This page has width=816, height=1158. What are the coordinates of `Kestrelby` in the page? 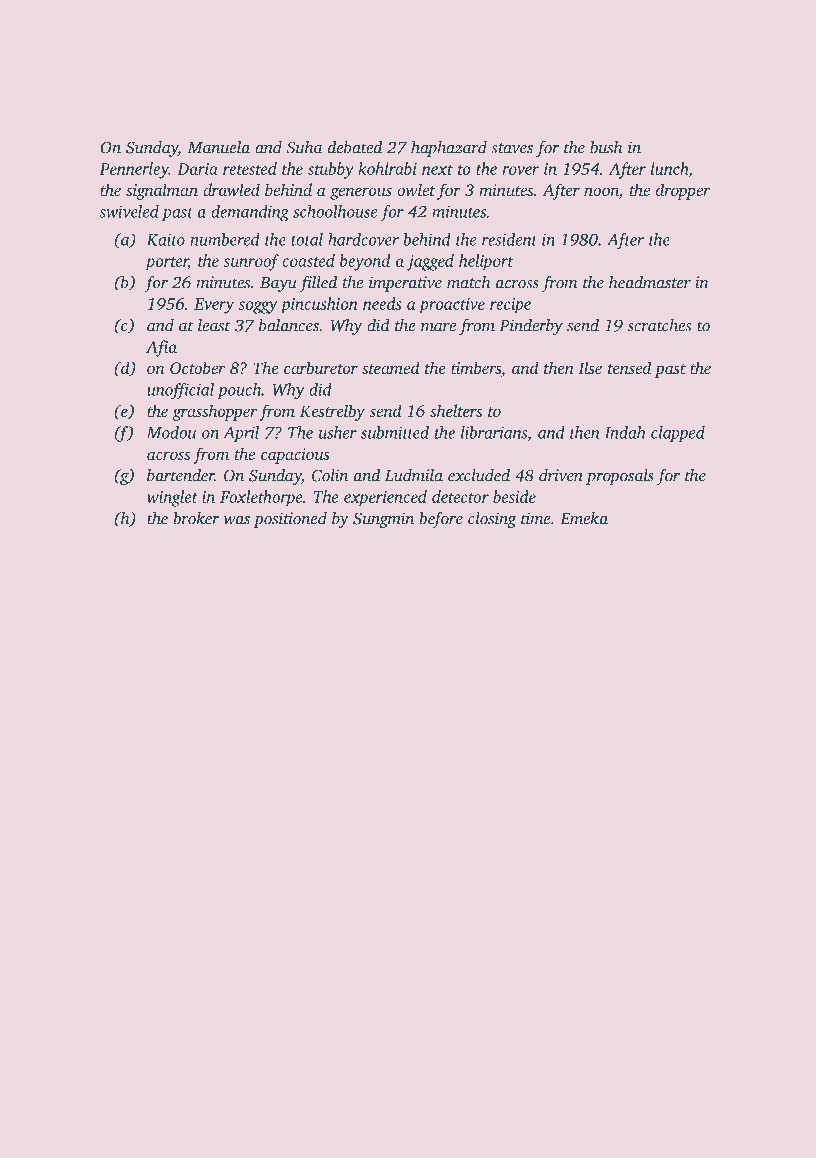 It's located at (332, 412).
